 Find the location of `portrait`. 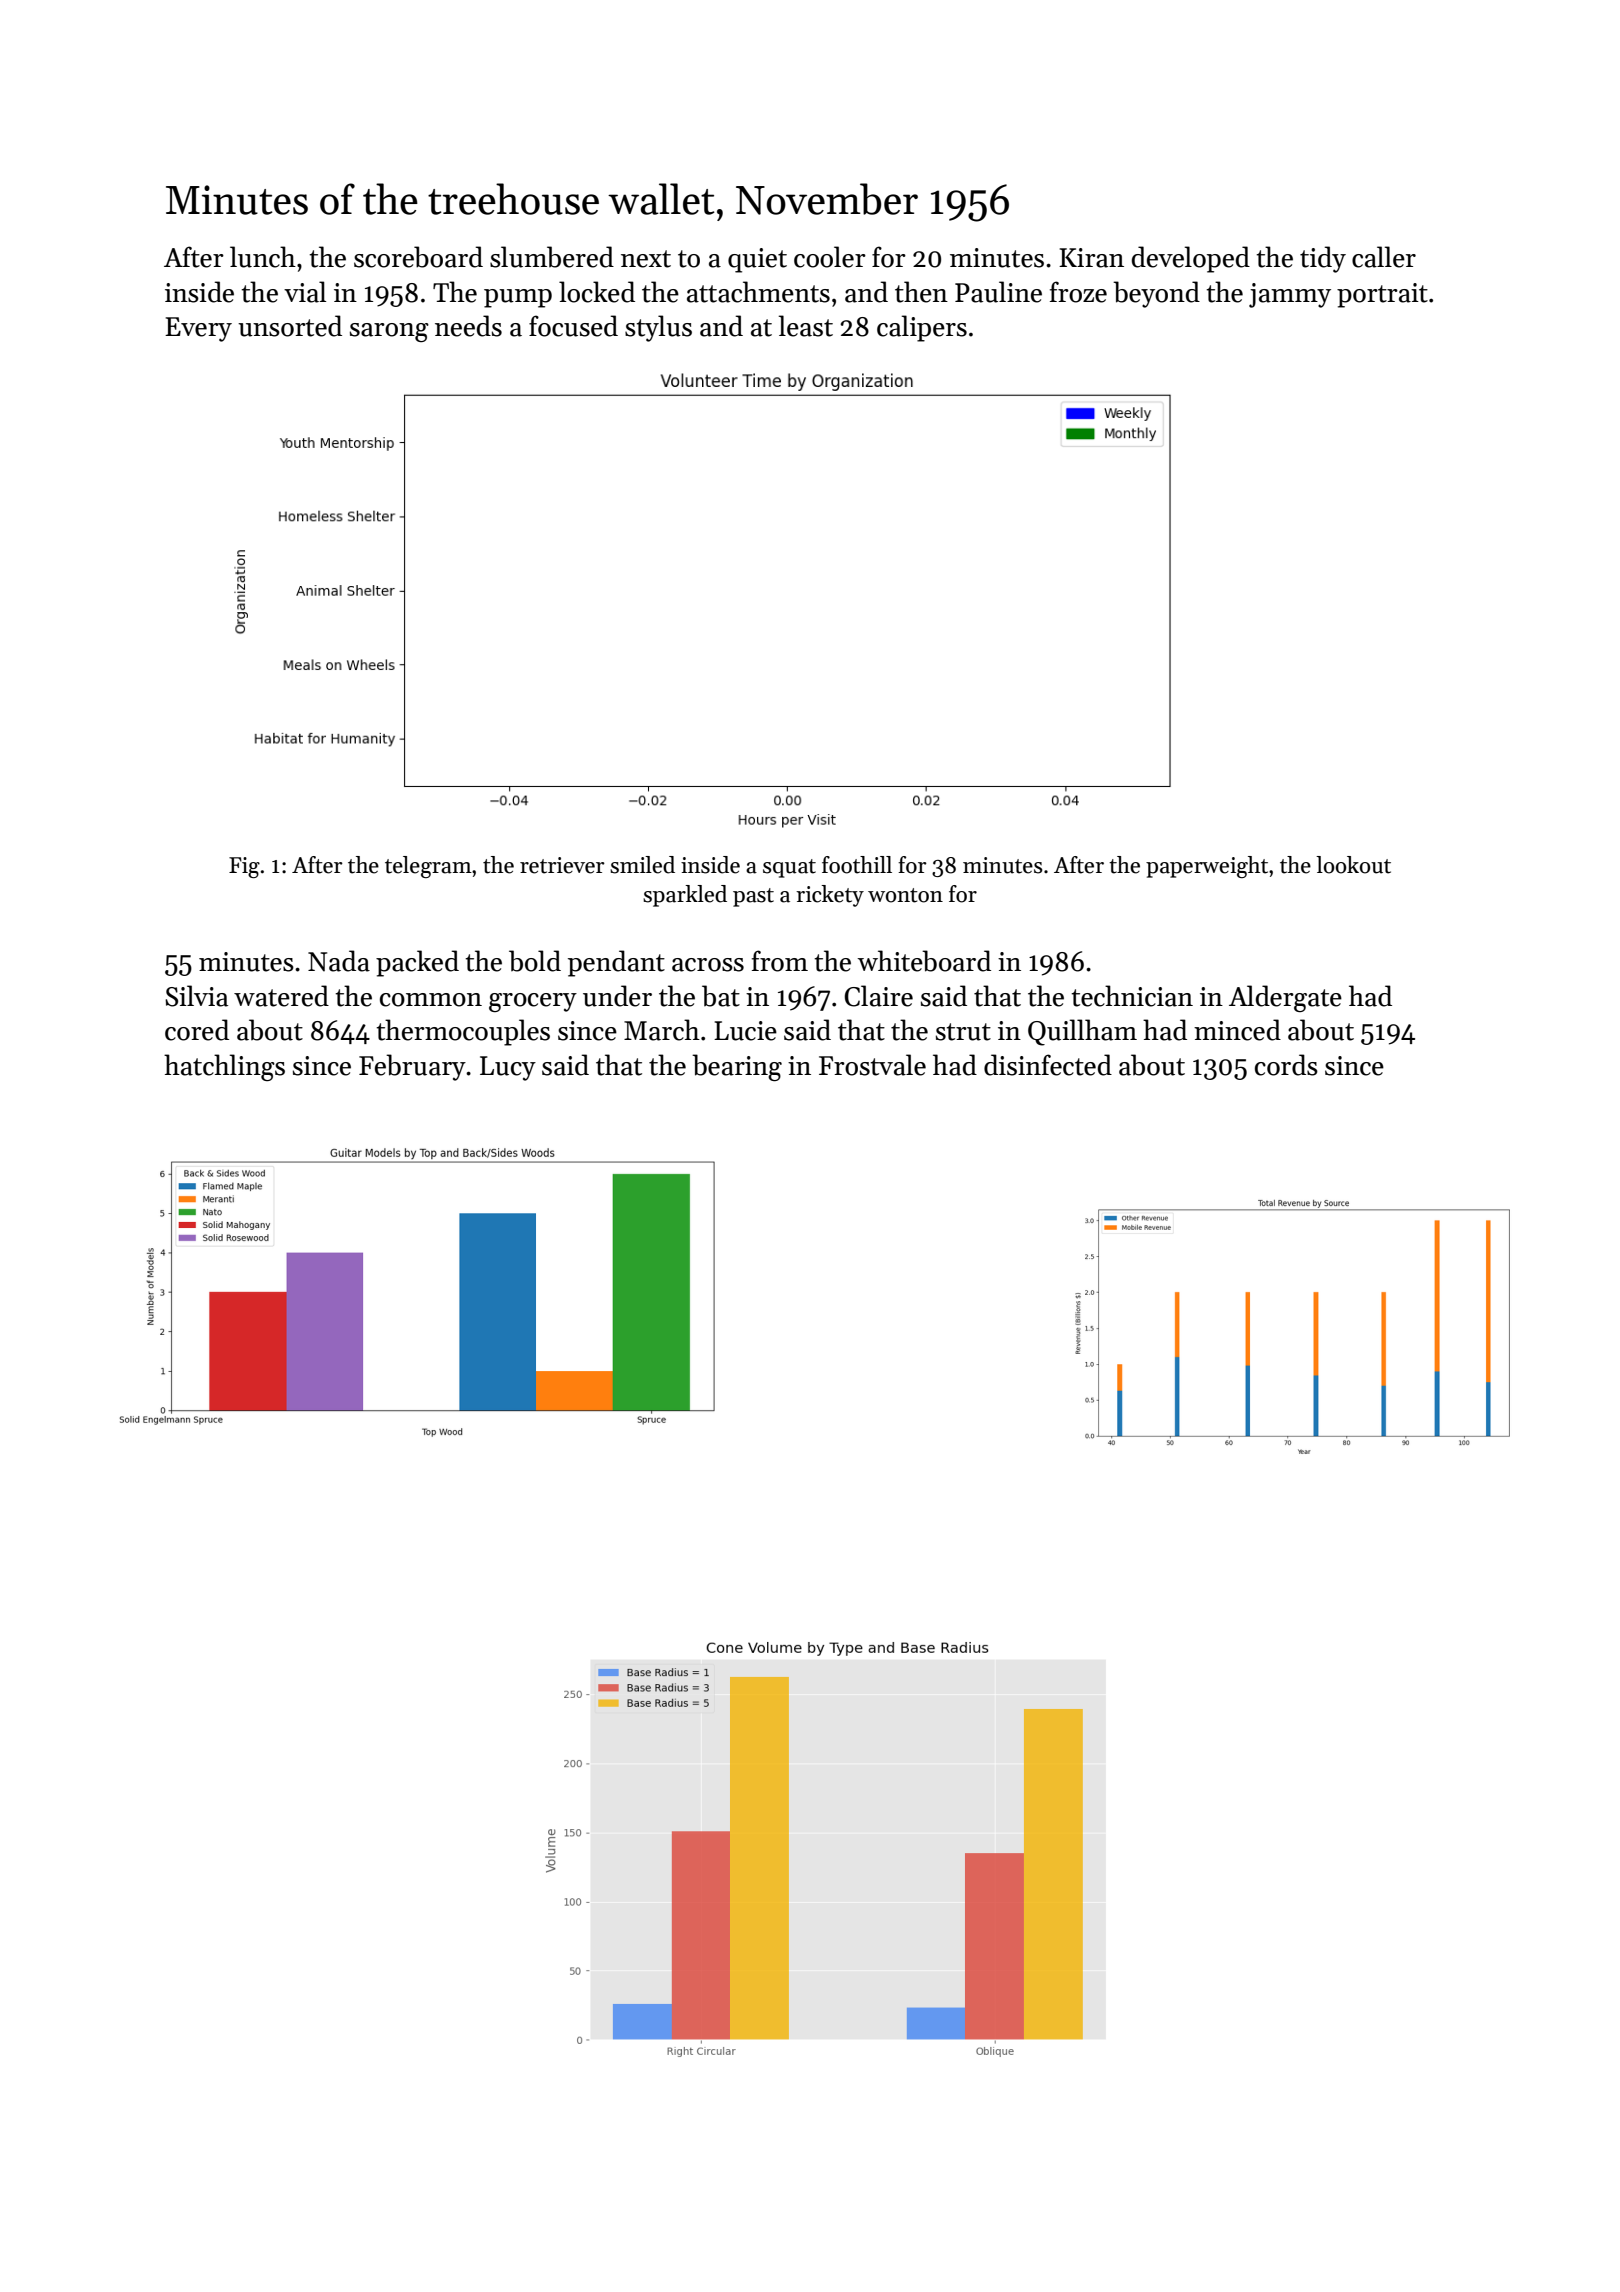

portrait is located at coordinates (1382, 295).
